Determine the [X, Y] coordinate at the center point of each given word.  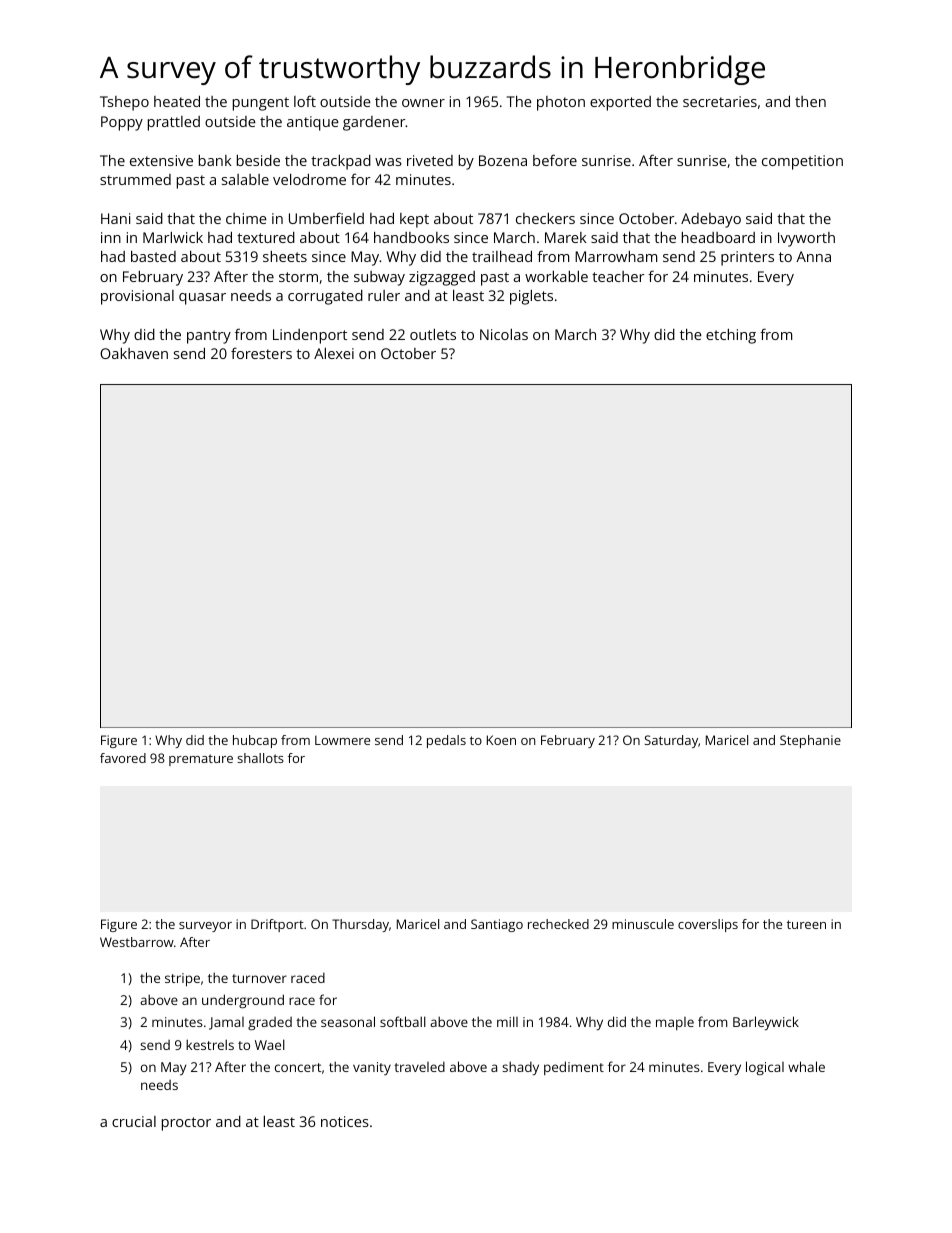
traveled [419, 1067]
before [555, 160]
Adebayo [711, 220]
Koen [501, 740]
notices [345, 1121]
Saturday [671, 741]
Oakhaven [134, 353]
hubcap [255, 741]
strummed [135, 179]
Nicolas [504, 334]
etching [731, 336]
